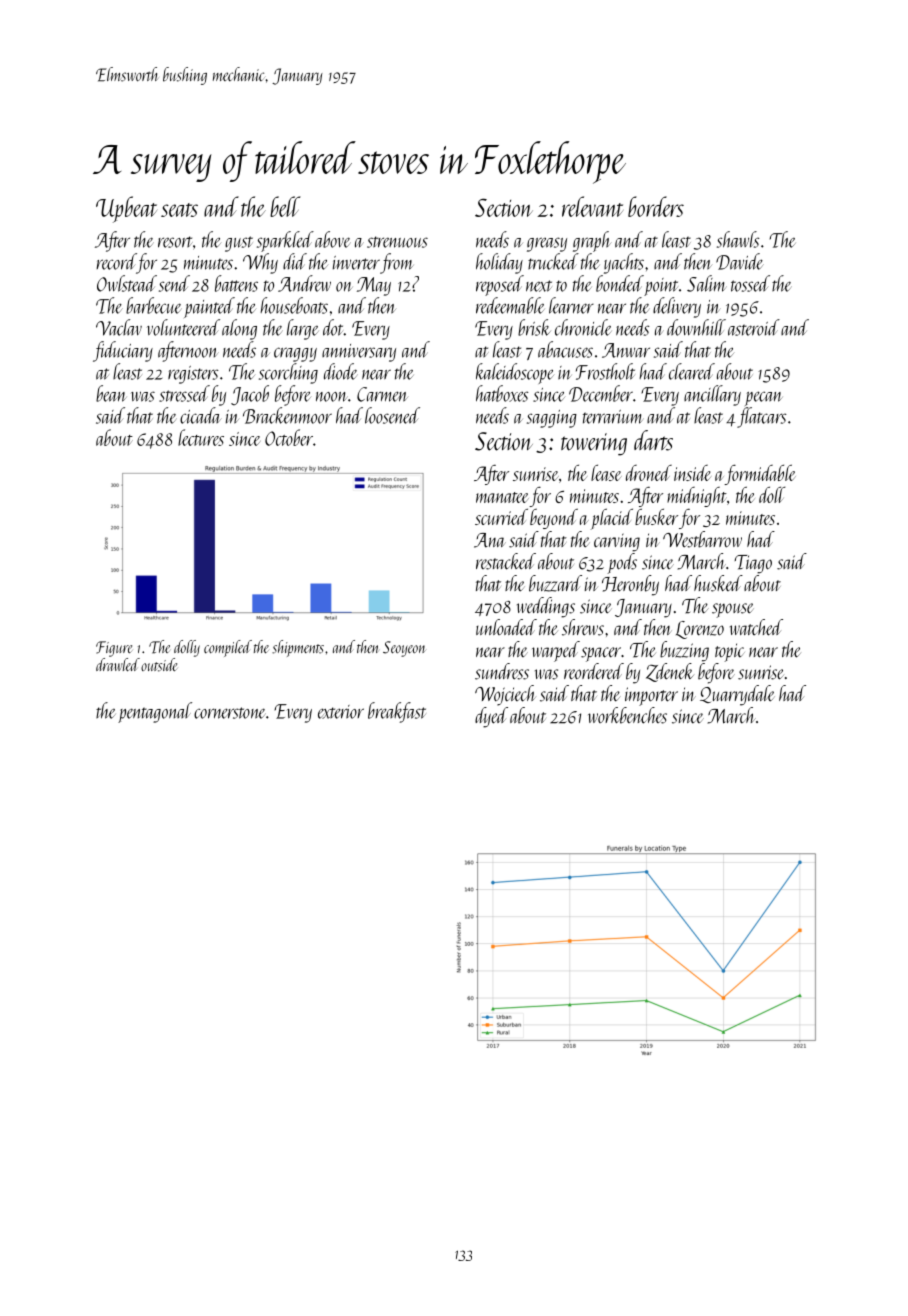 The image size is (908, 1316). Describe the element at coordinates (692, 473) in the screenshot. I see `inside` at that location.
